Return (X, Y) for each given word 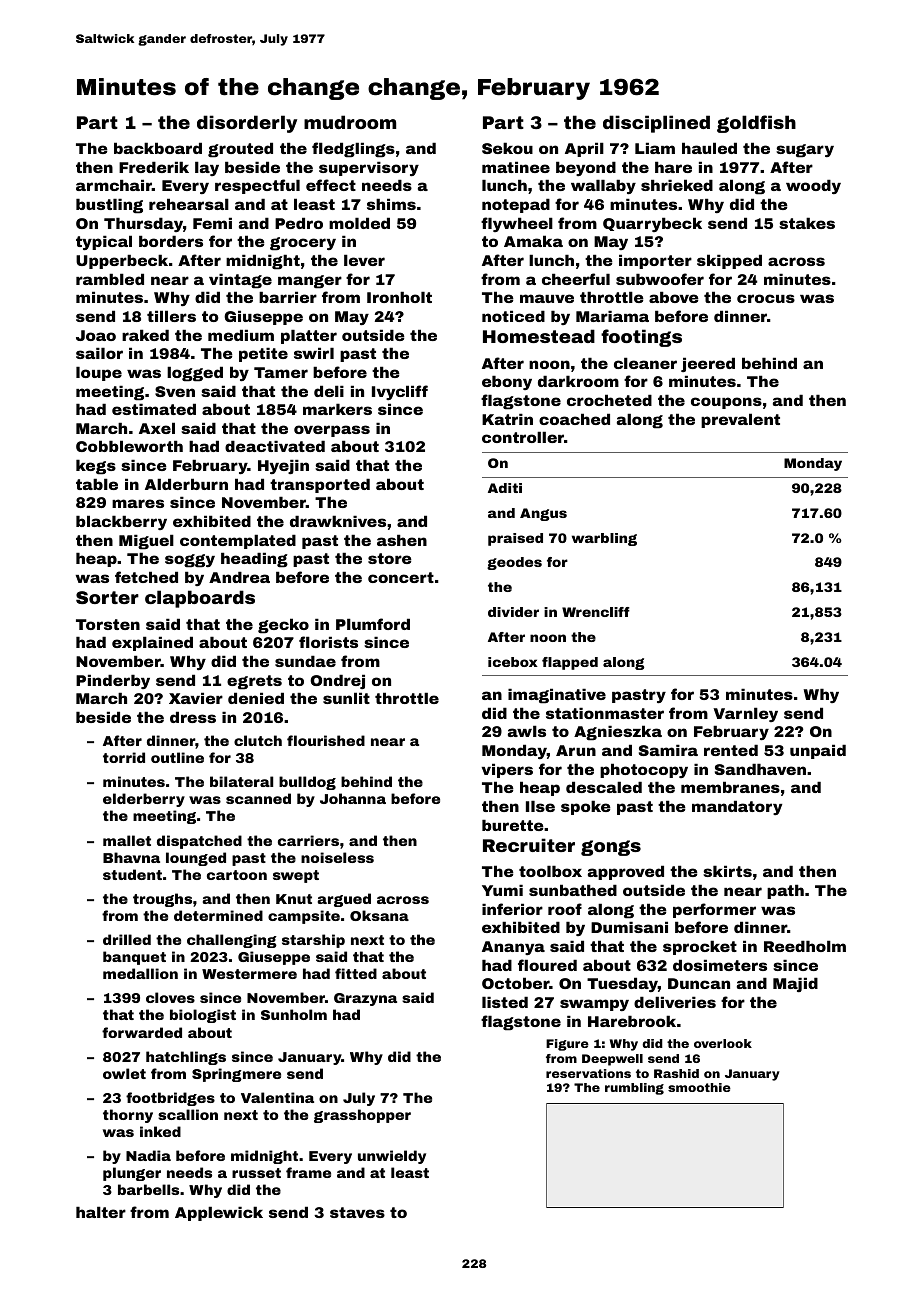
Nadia (148, 1155)
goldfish (756, 124)
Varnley (745, 714)
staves (357, 1212)
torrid (124, 757)
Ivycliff (400, 392)
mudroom (350, 122)
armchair (114, 185)
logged (195, 374)
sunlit (346, 698)
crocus (766, 298)
